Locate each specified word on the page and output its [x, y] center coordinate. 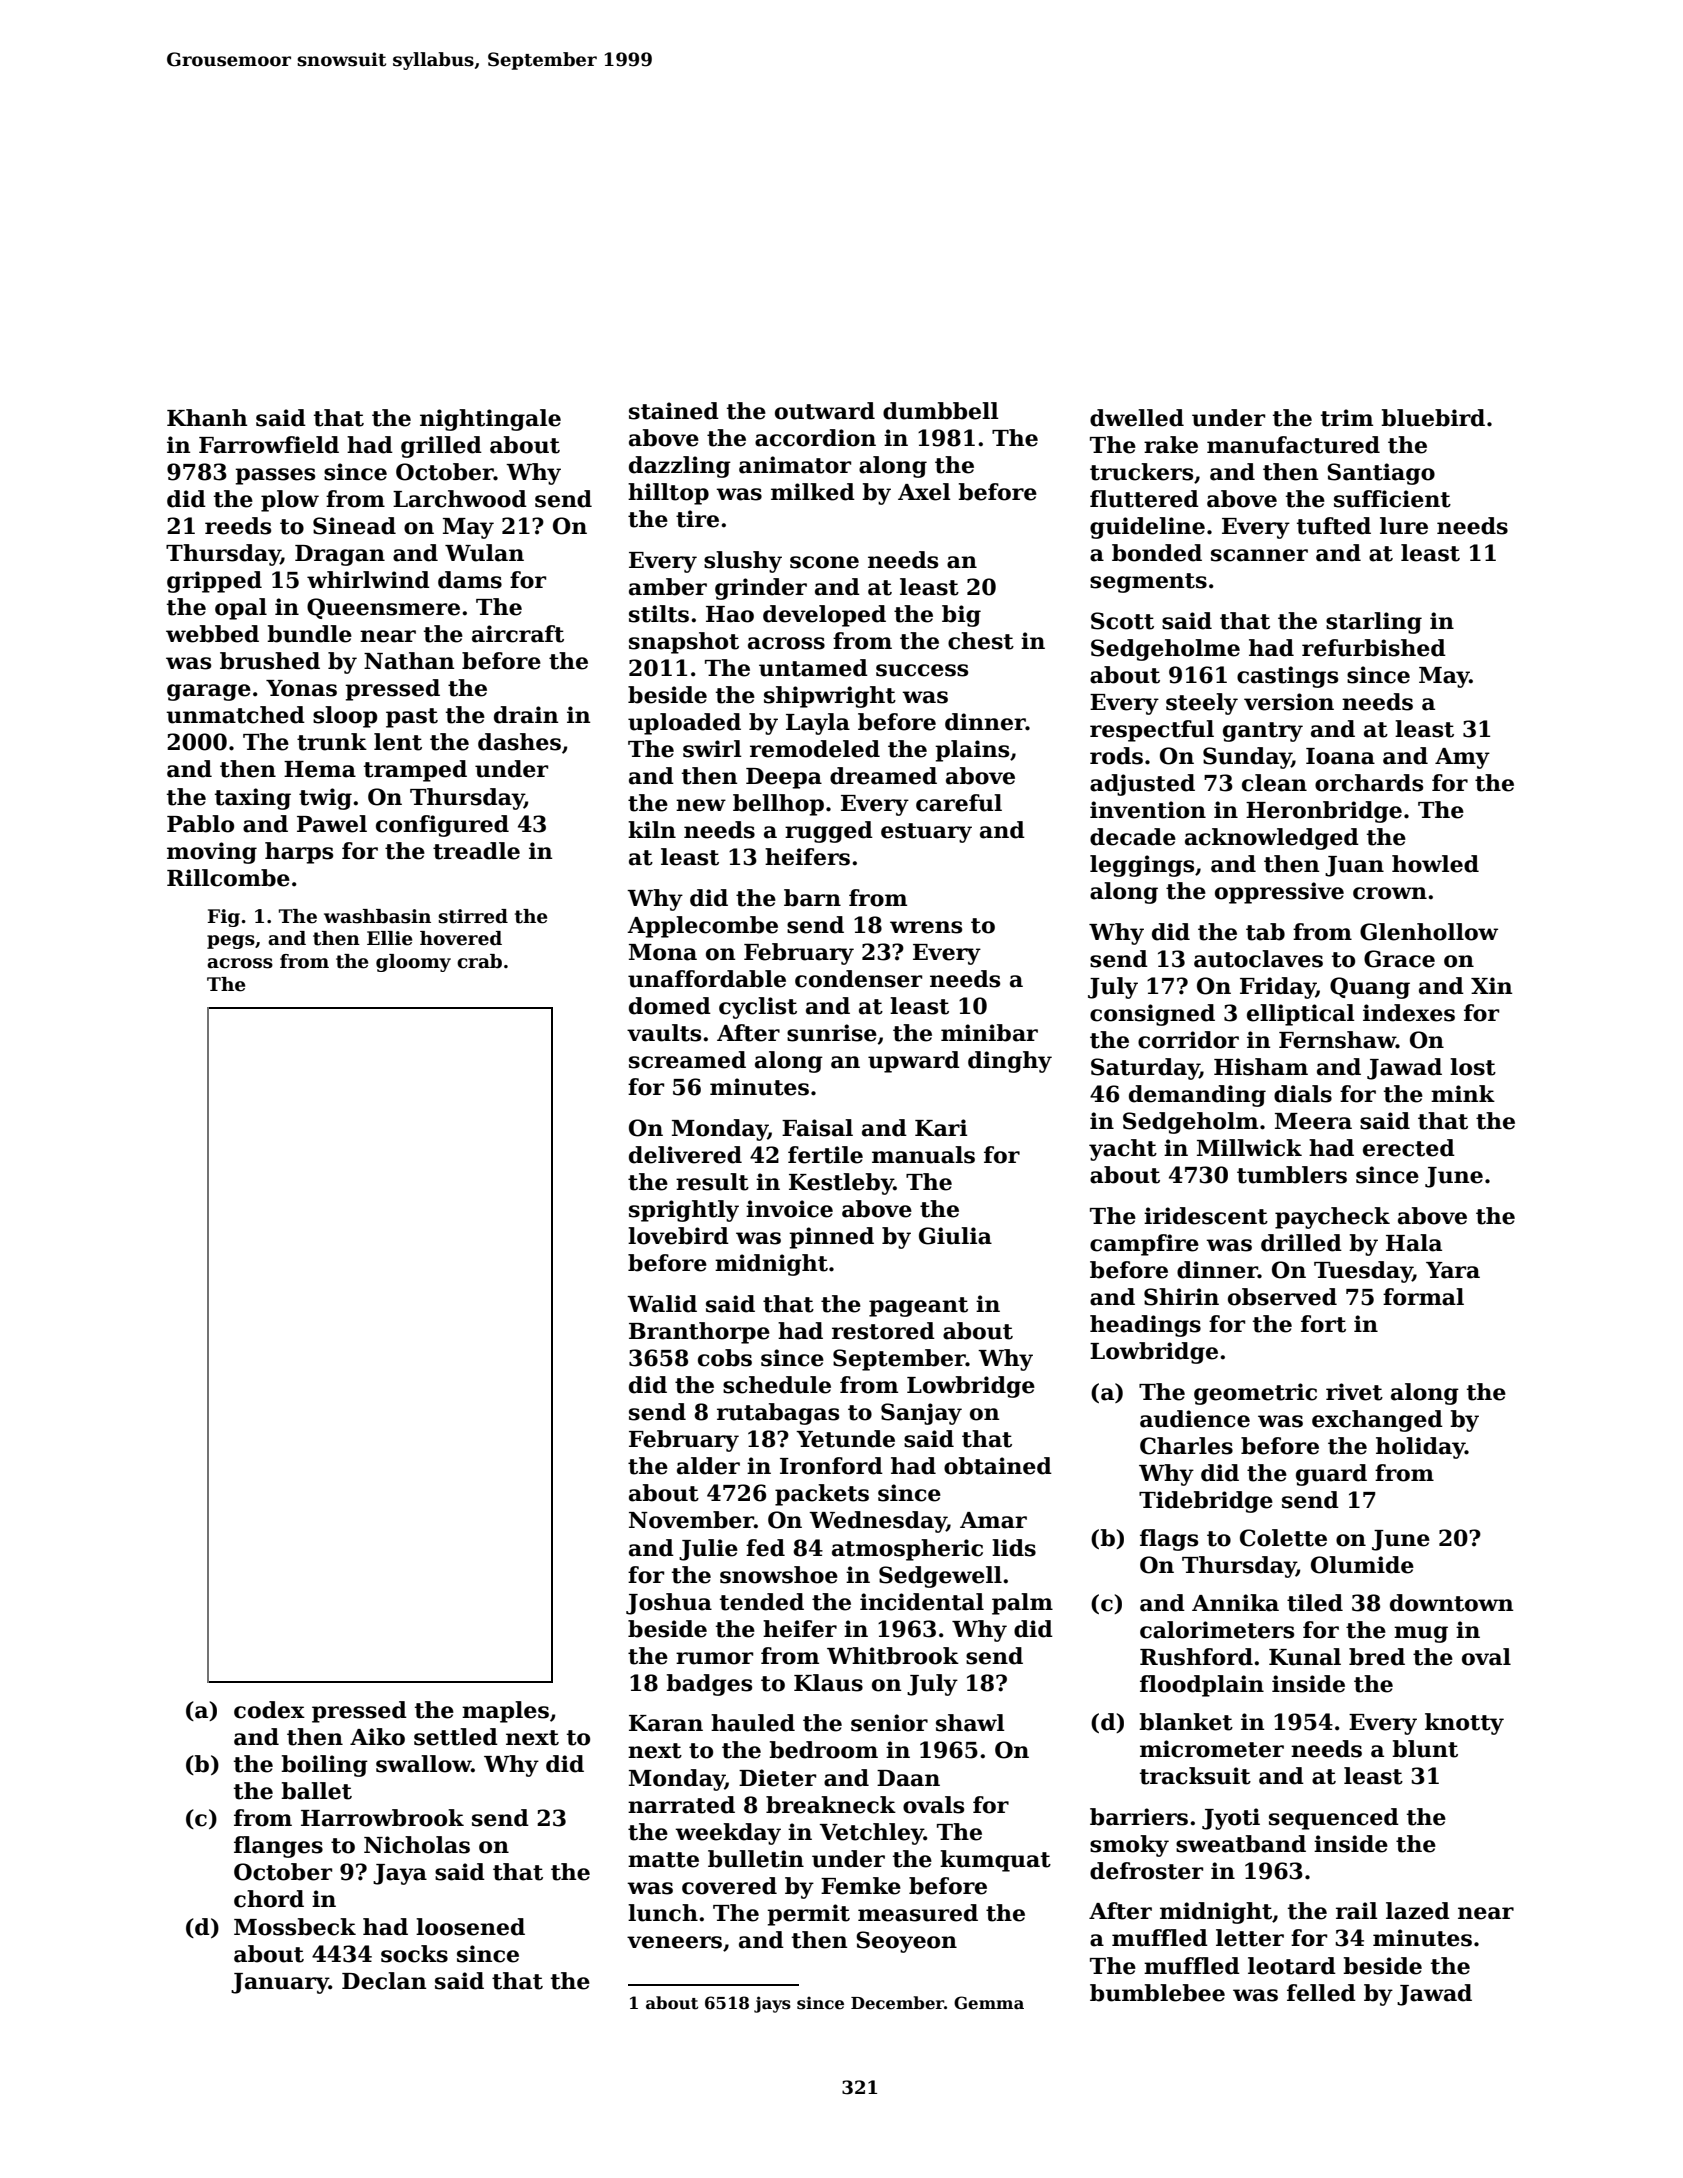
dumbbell [940, 411]
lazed [1418, 1911]
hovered [461, 938]
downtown [1452, 1603]
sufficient [1392, 499]
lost [1473, 1067]
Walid [662, 1304]
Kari [941, 1128]
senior [889, 1723]
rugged [829, 832]
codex [269, 1710]
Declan [384, 1981]
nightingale [490, 420]
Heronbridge [1324, 812]
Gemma [989, 2003]
